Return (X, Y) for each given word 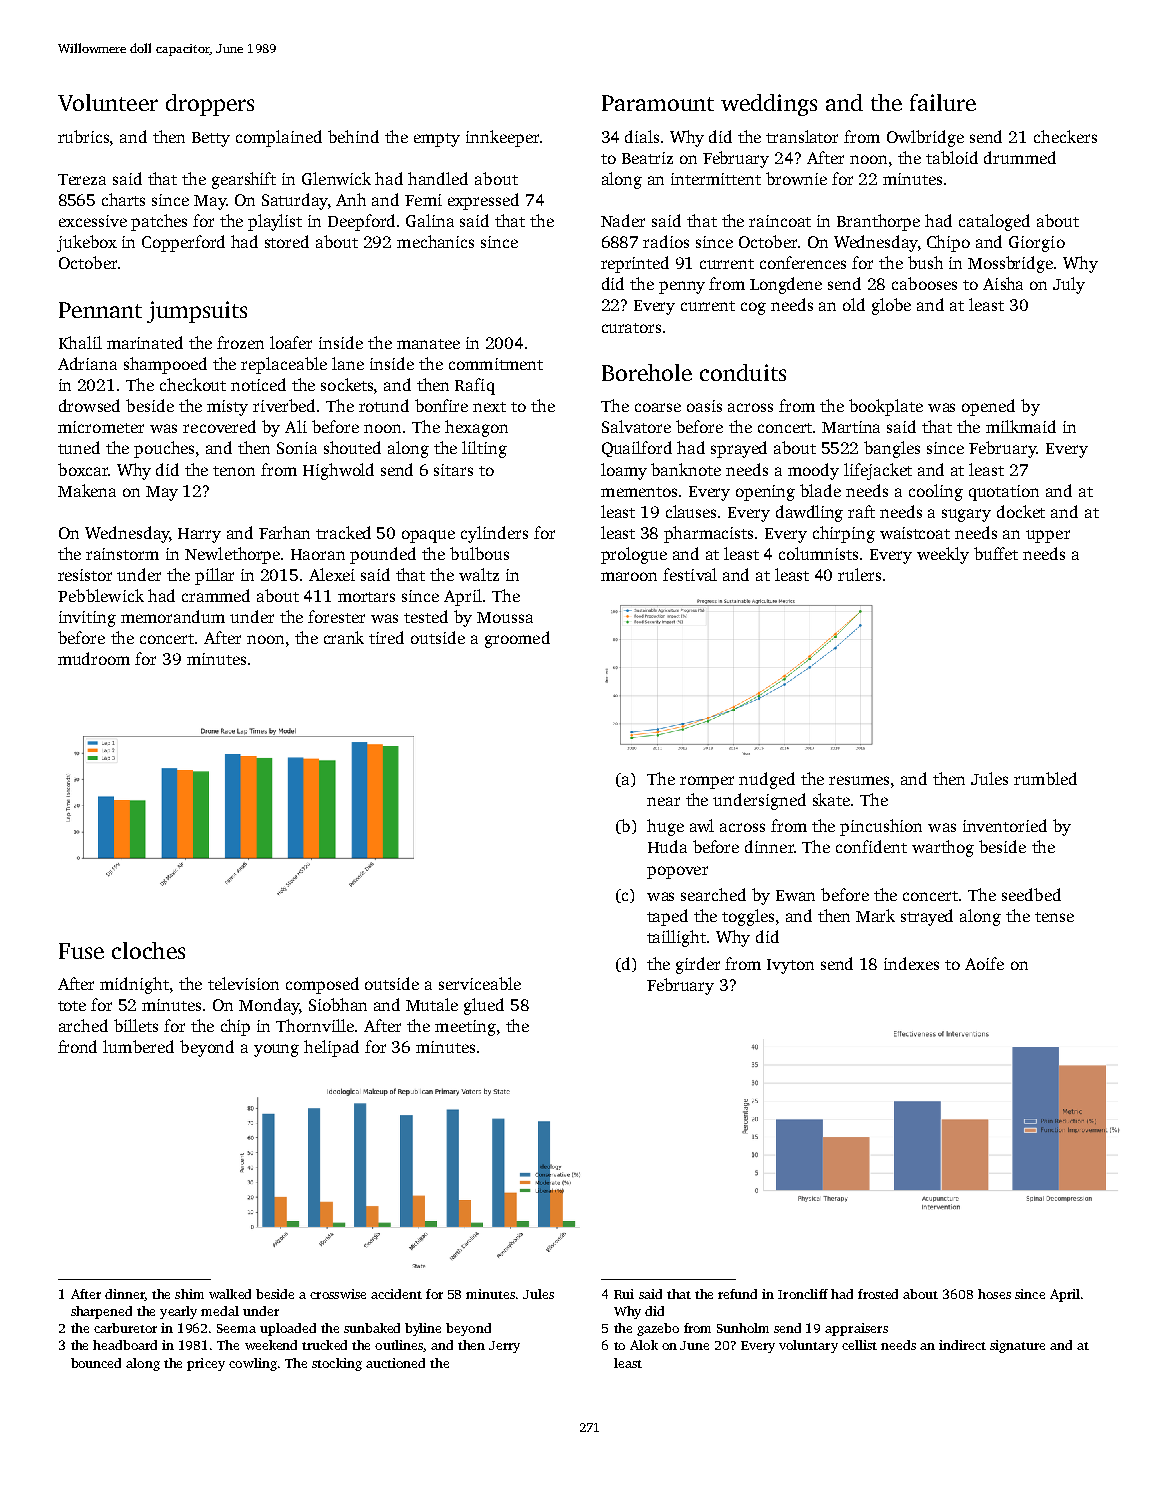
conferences (803, 262)
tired (386, 637)
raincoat (780, 221)
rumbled (1045, 778)
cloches (148, 950)
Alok (644, 1345)
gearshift (244, 180)
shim (189, 1294)
